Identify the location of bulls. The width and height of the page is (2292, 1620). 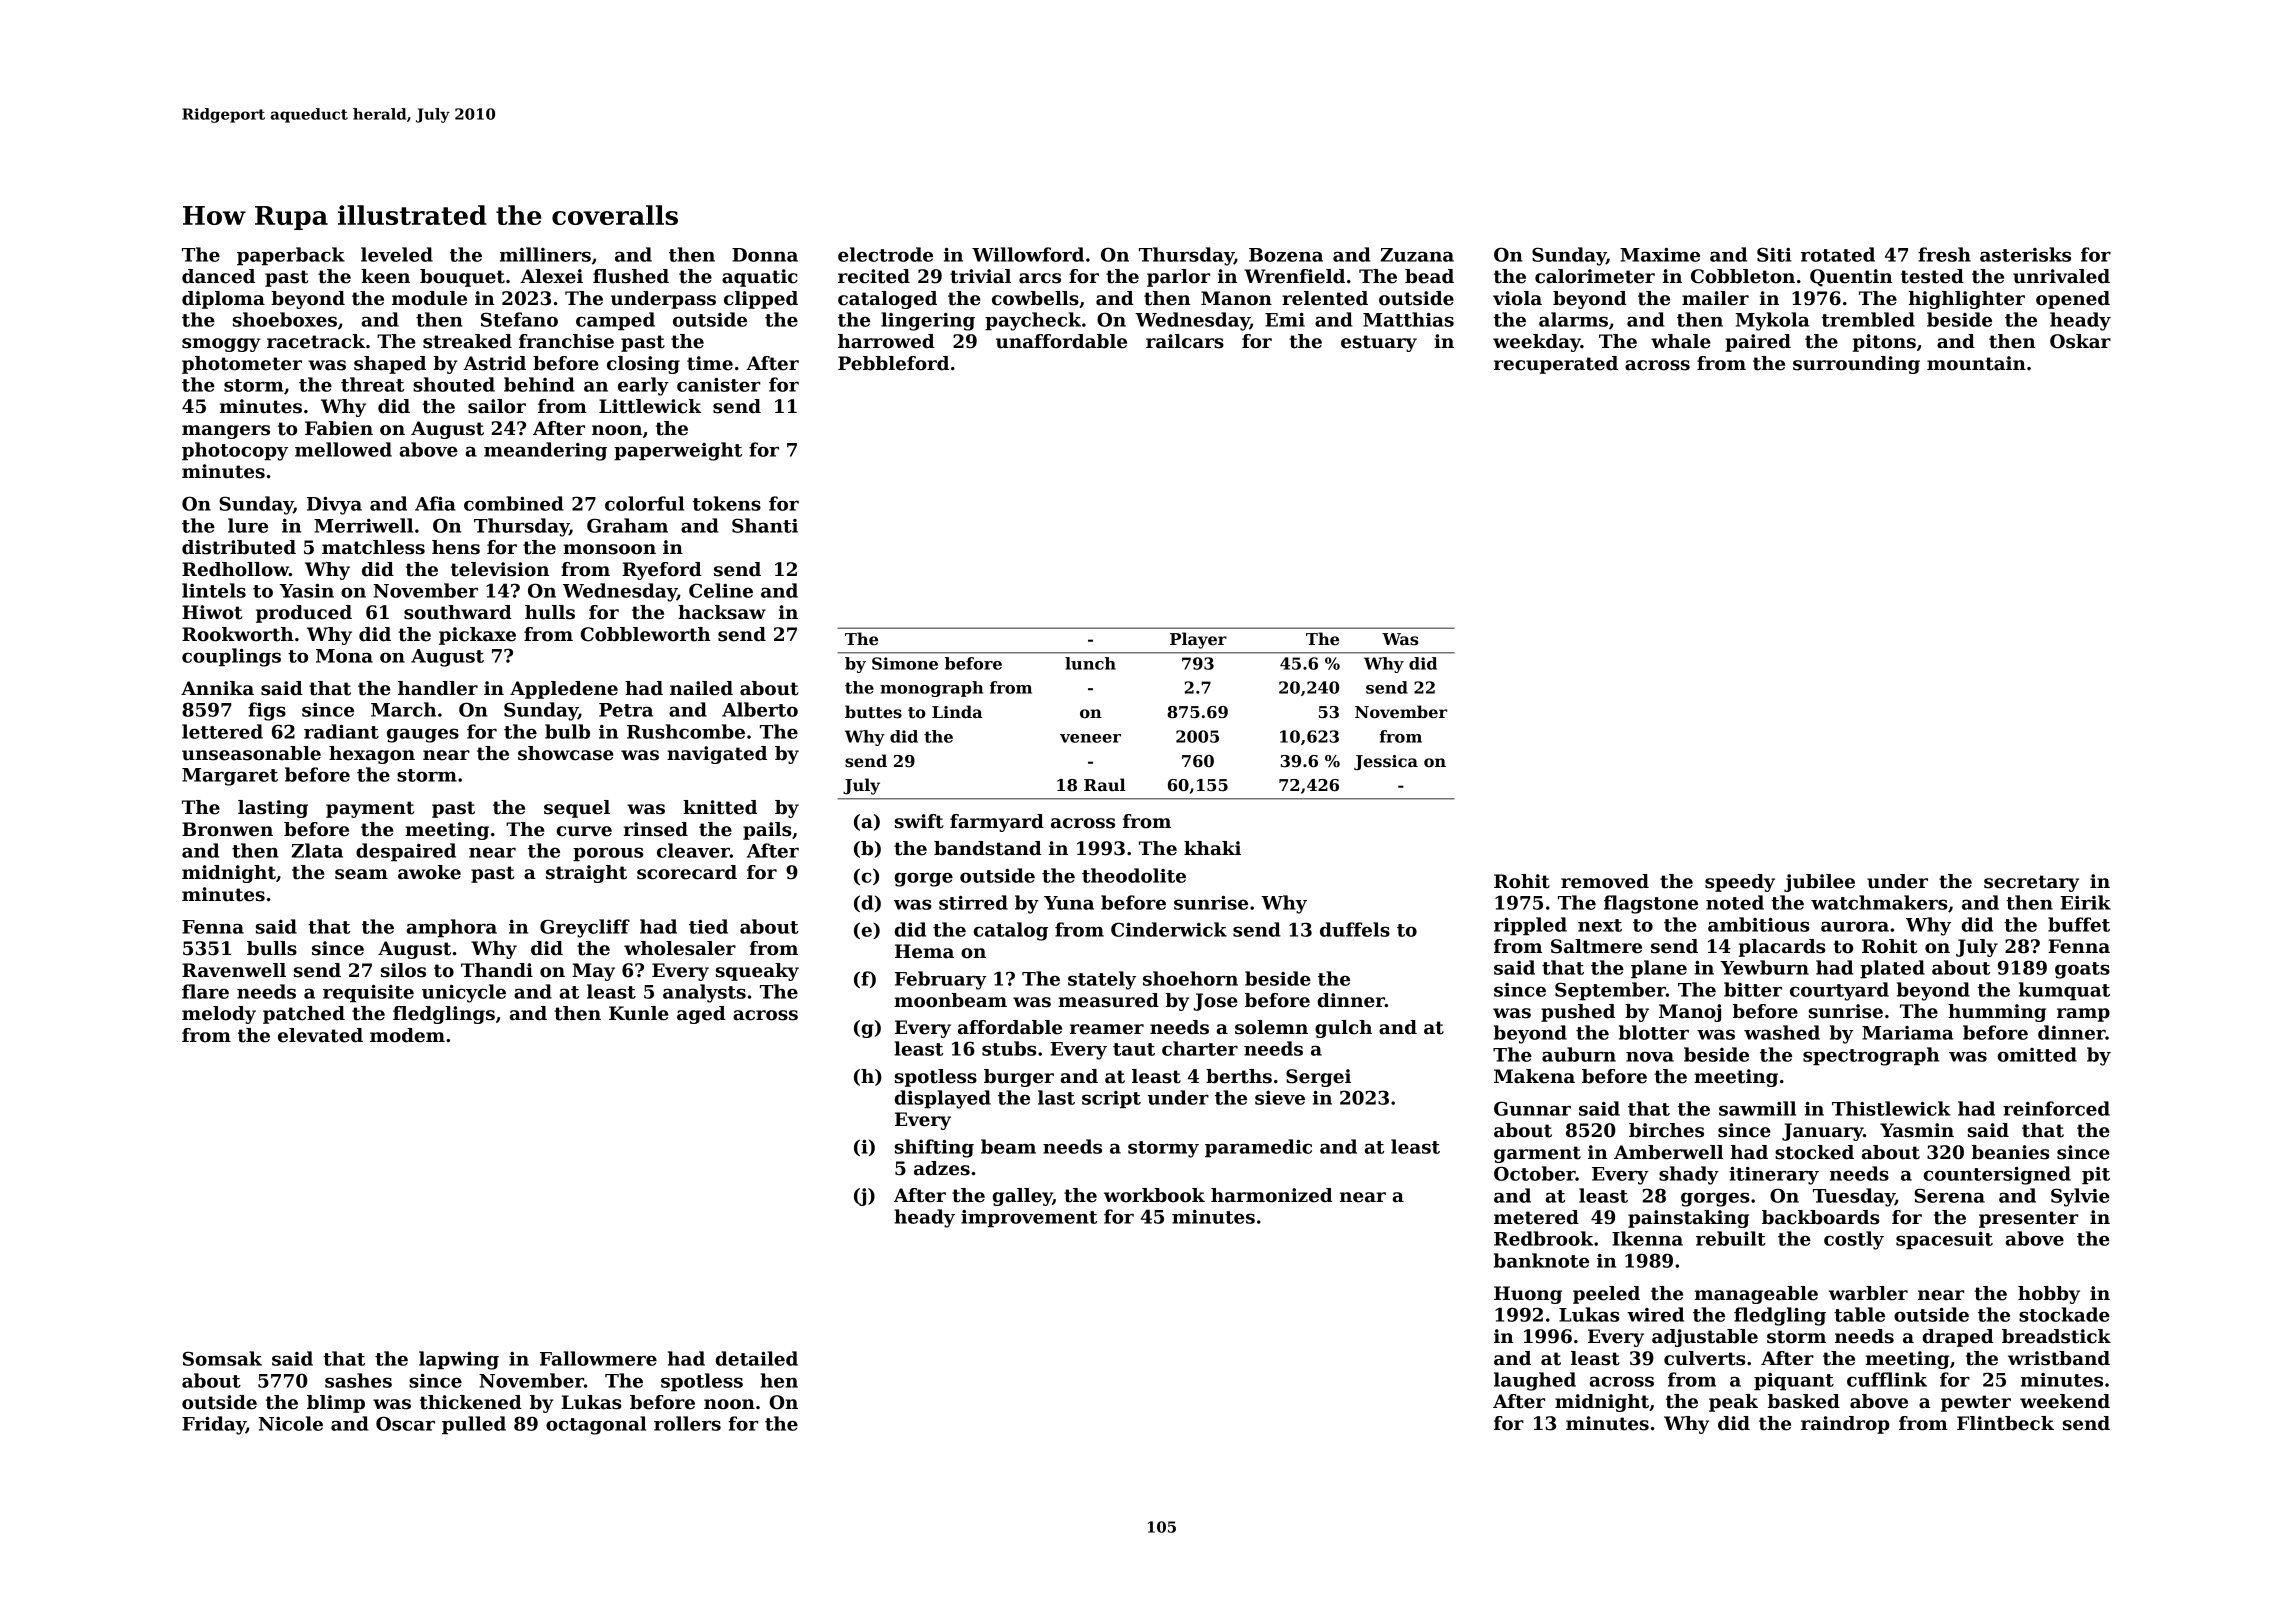
(272, 948).
